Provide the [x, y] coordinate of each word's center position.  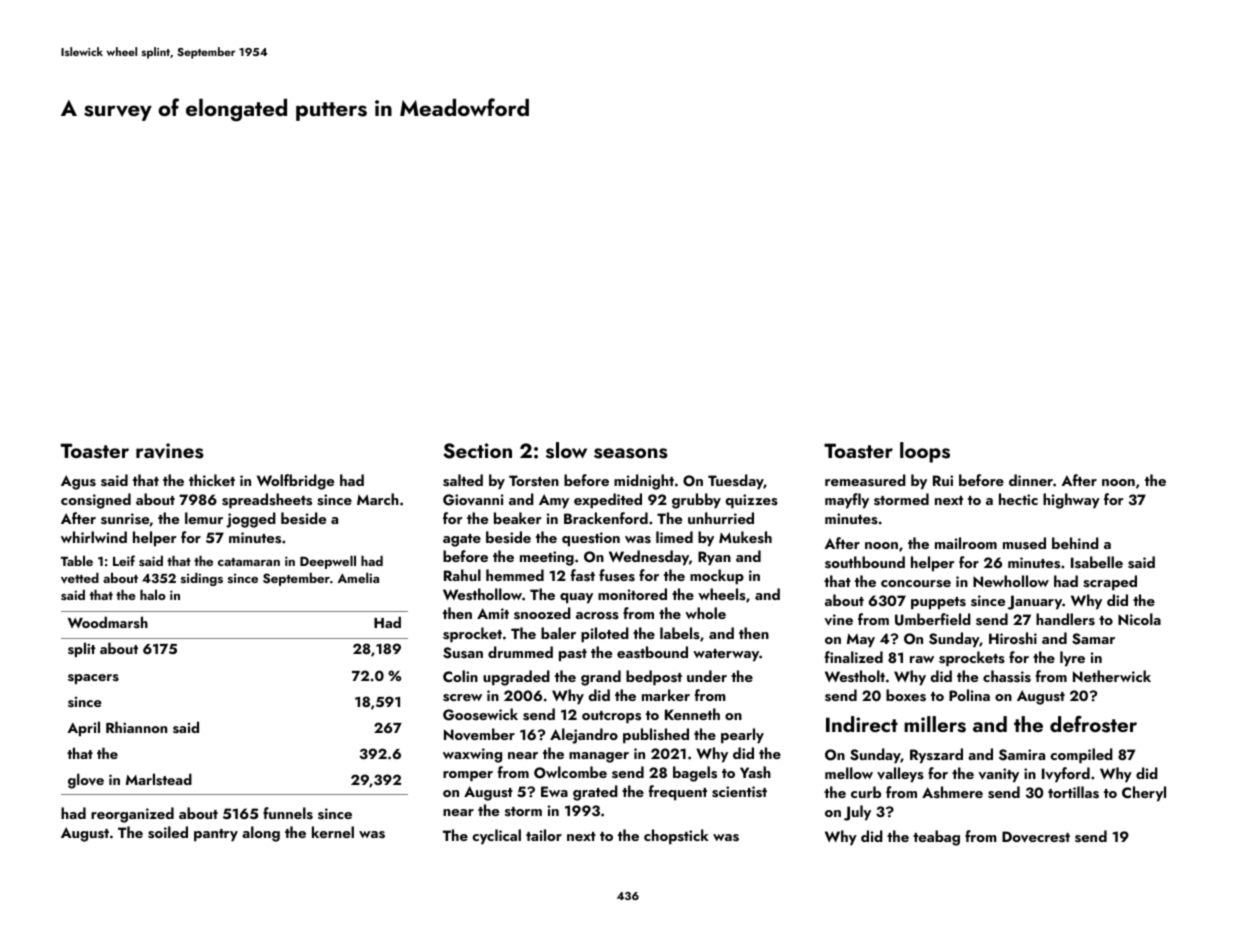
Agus [78, 482]
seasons [631, 453]
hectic [1018, 499]
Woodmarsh [108, 622]
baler [558, 633]
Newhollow [1011, 581]
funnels [288, 813]
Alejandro [584, 736]
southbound [865, 562]
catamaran [249, 562]
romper [468, 776]
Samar [1093, 639]
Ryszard [936, 756]
